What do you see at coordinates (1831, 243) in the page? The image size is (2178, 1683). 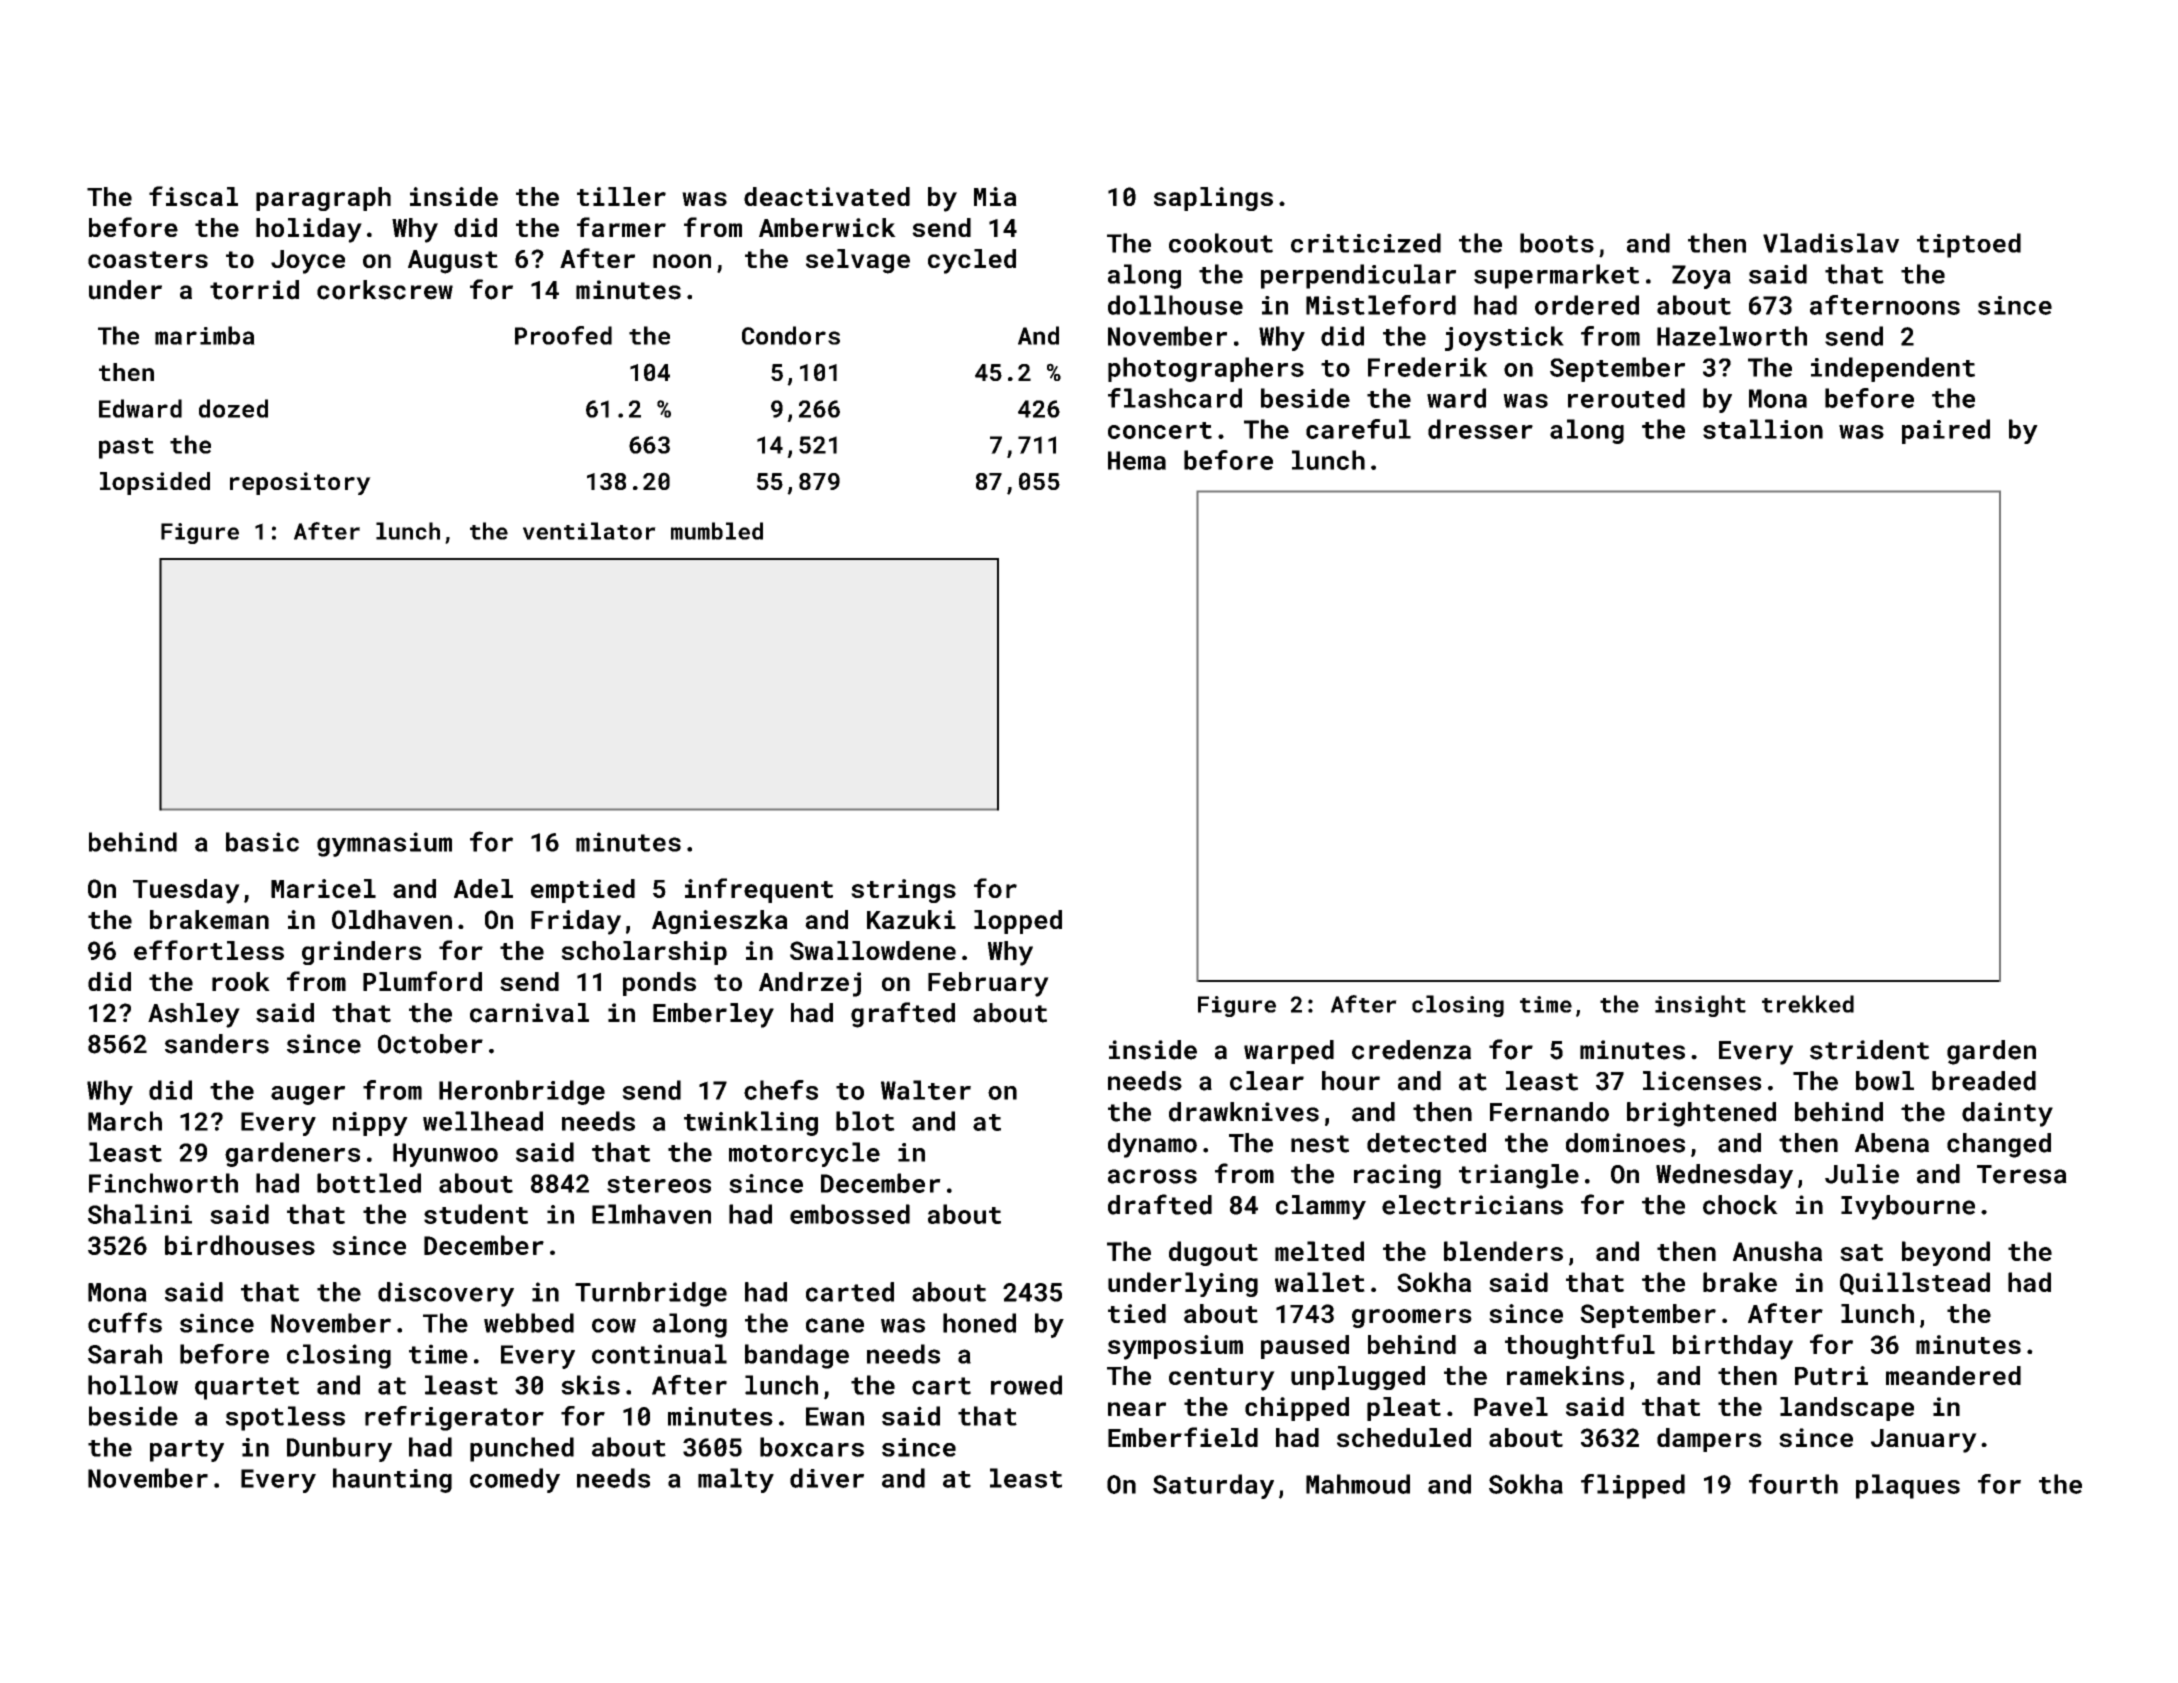 I see `Vladislav` at bounding box center [1831, 243].
